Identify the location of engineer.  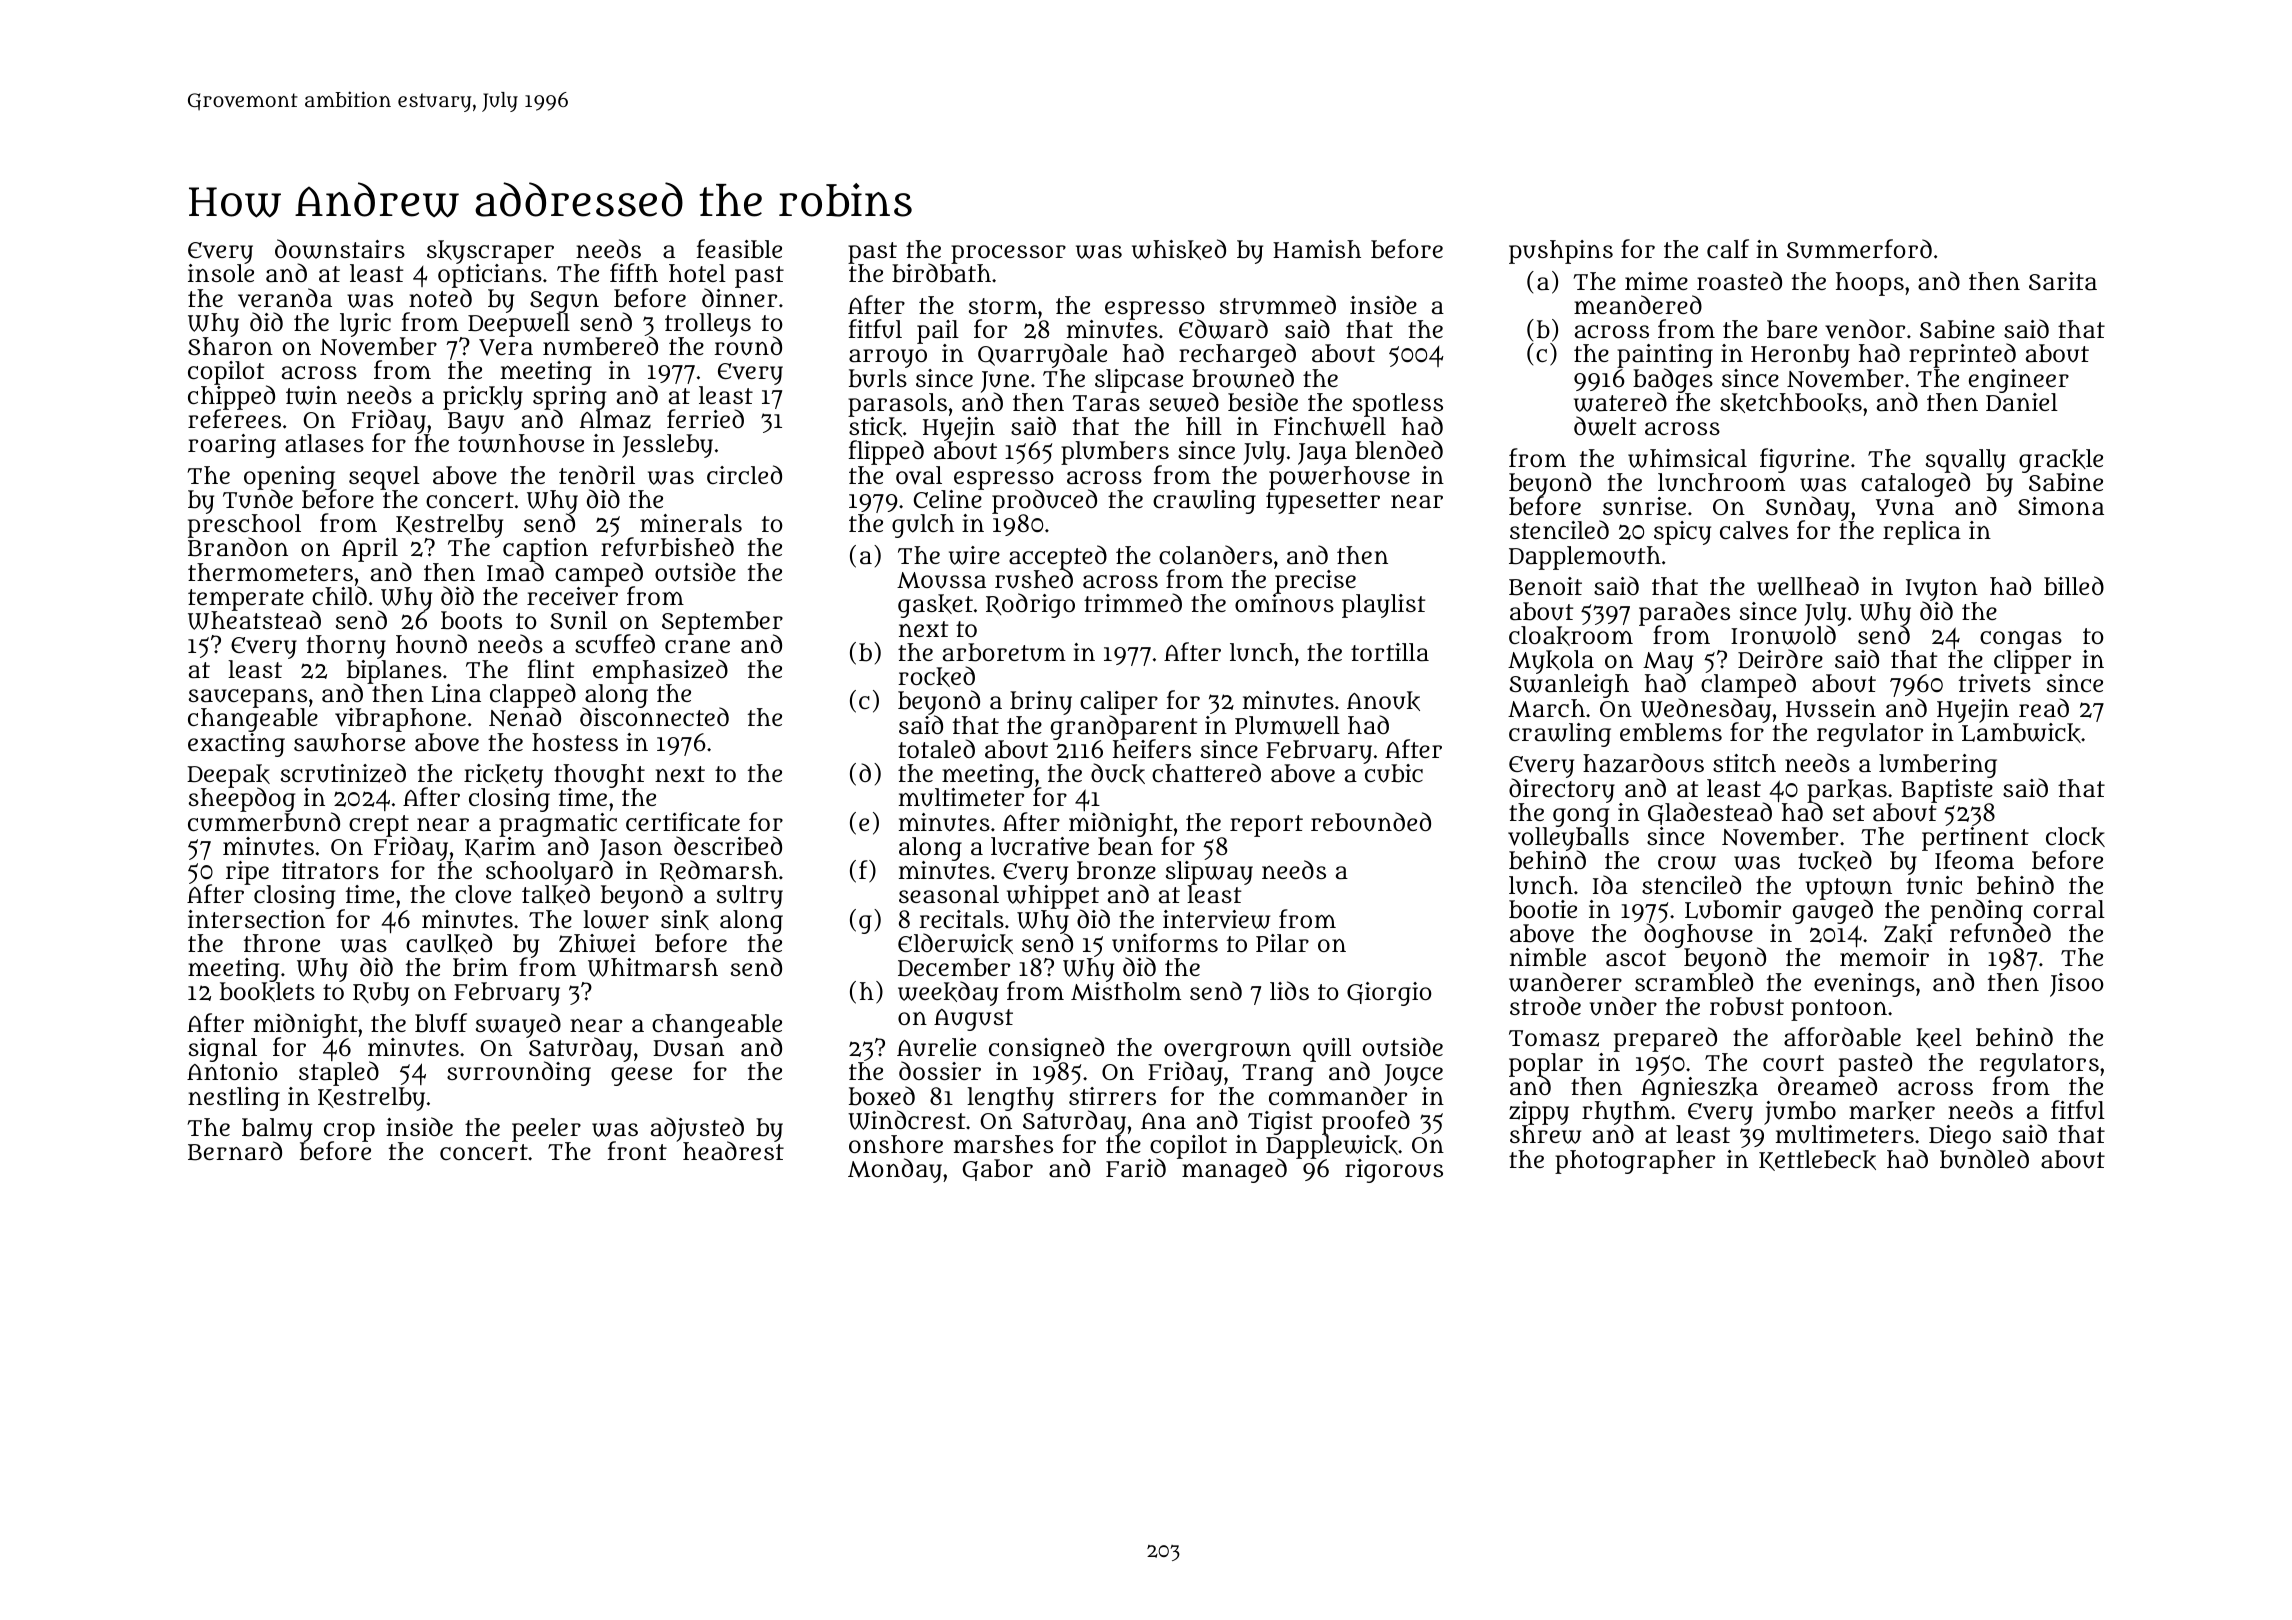
(2019, 381).
